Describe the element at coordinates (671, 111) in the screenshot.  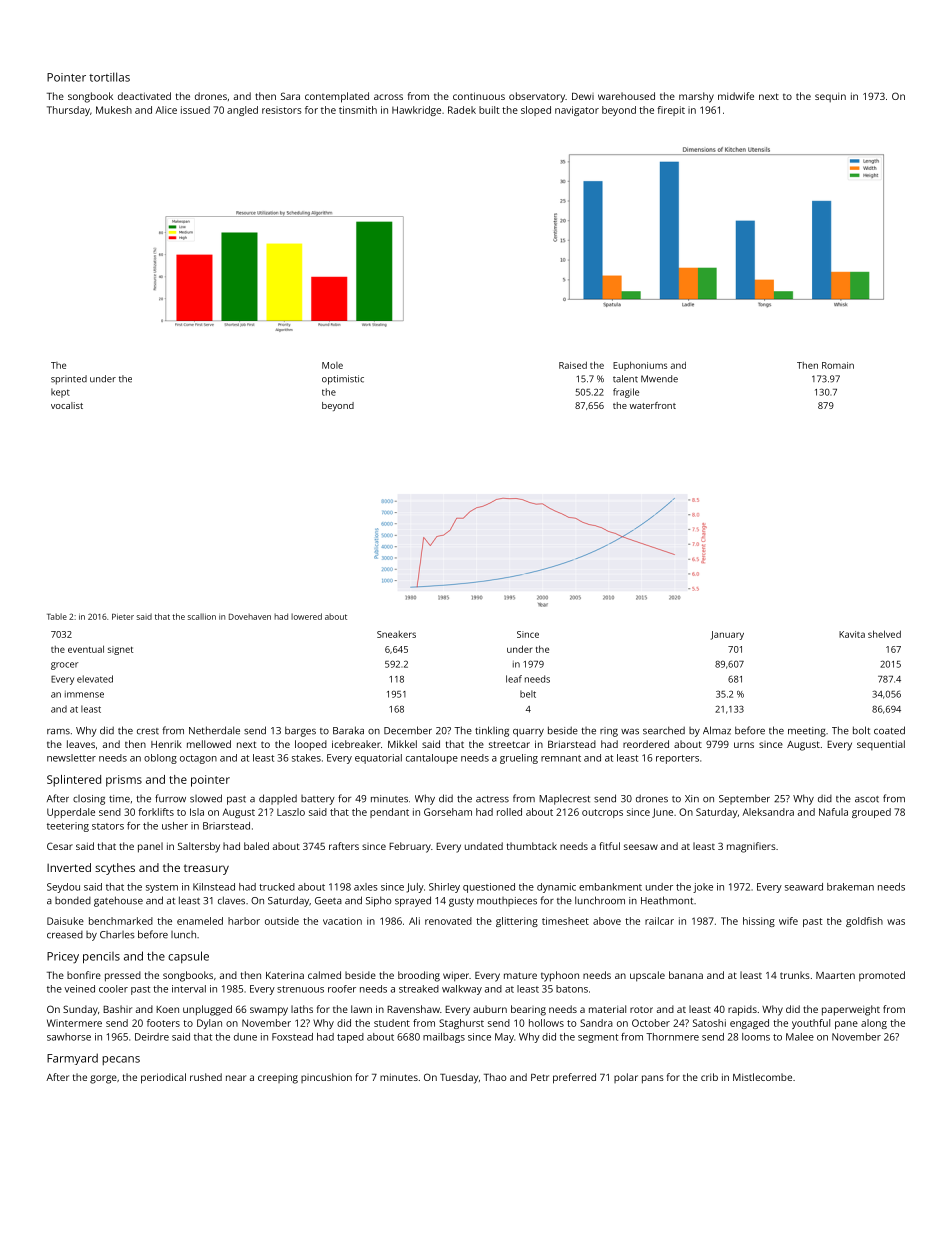
I see `firepit` at that location.
